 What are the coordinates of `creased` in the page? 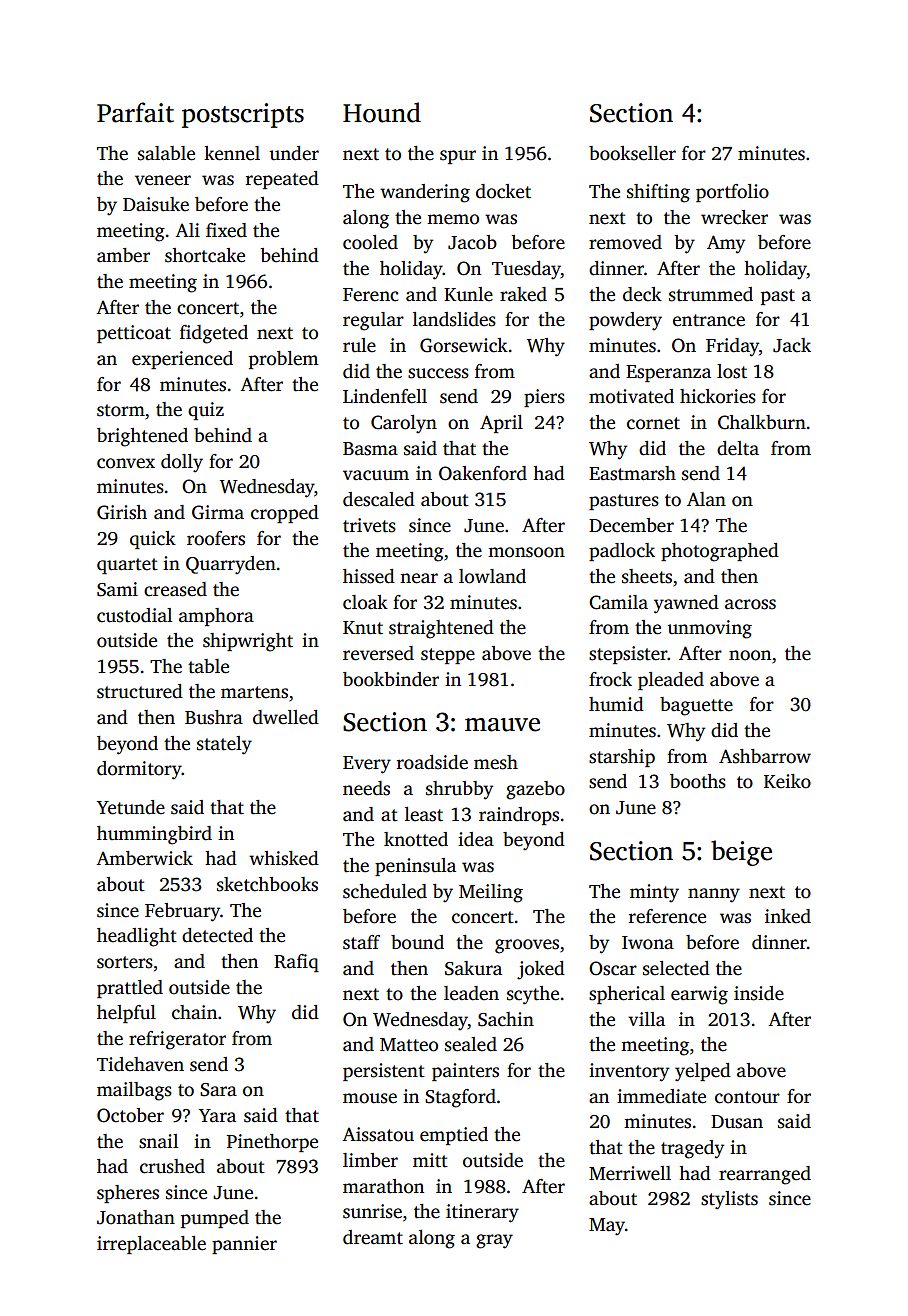 It's located at (175, 589).
